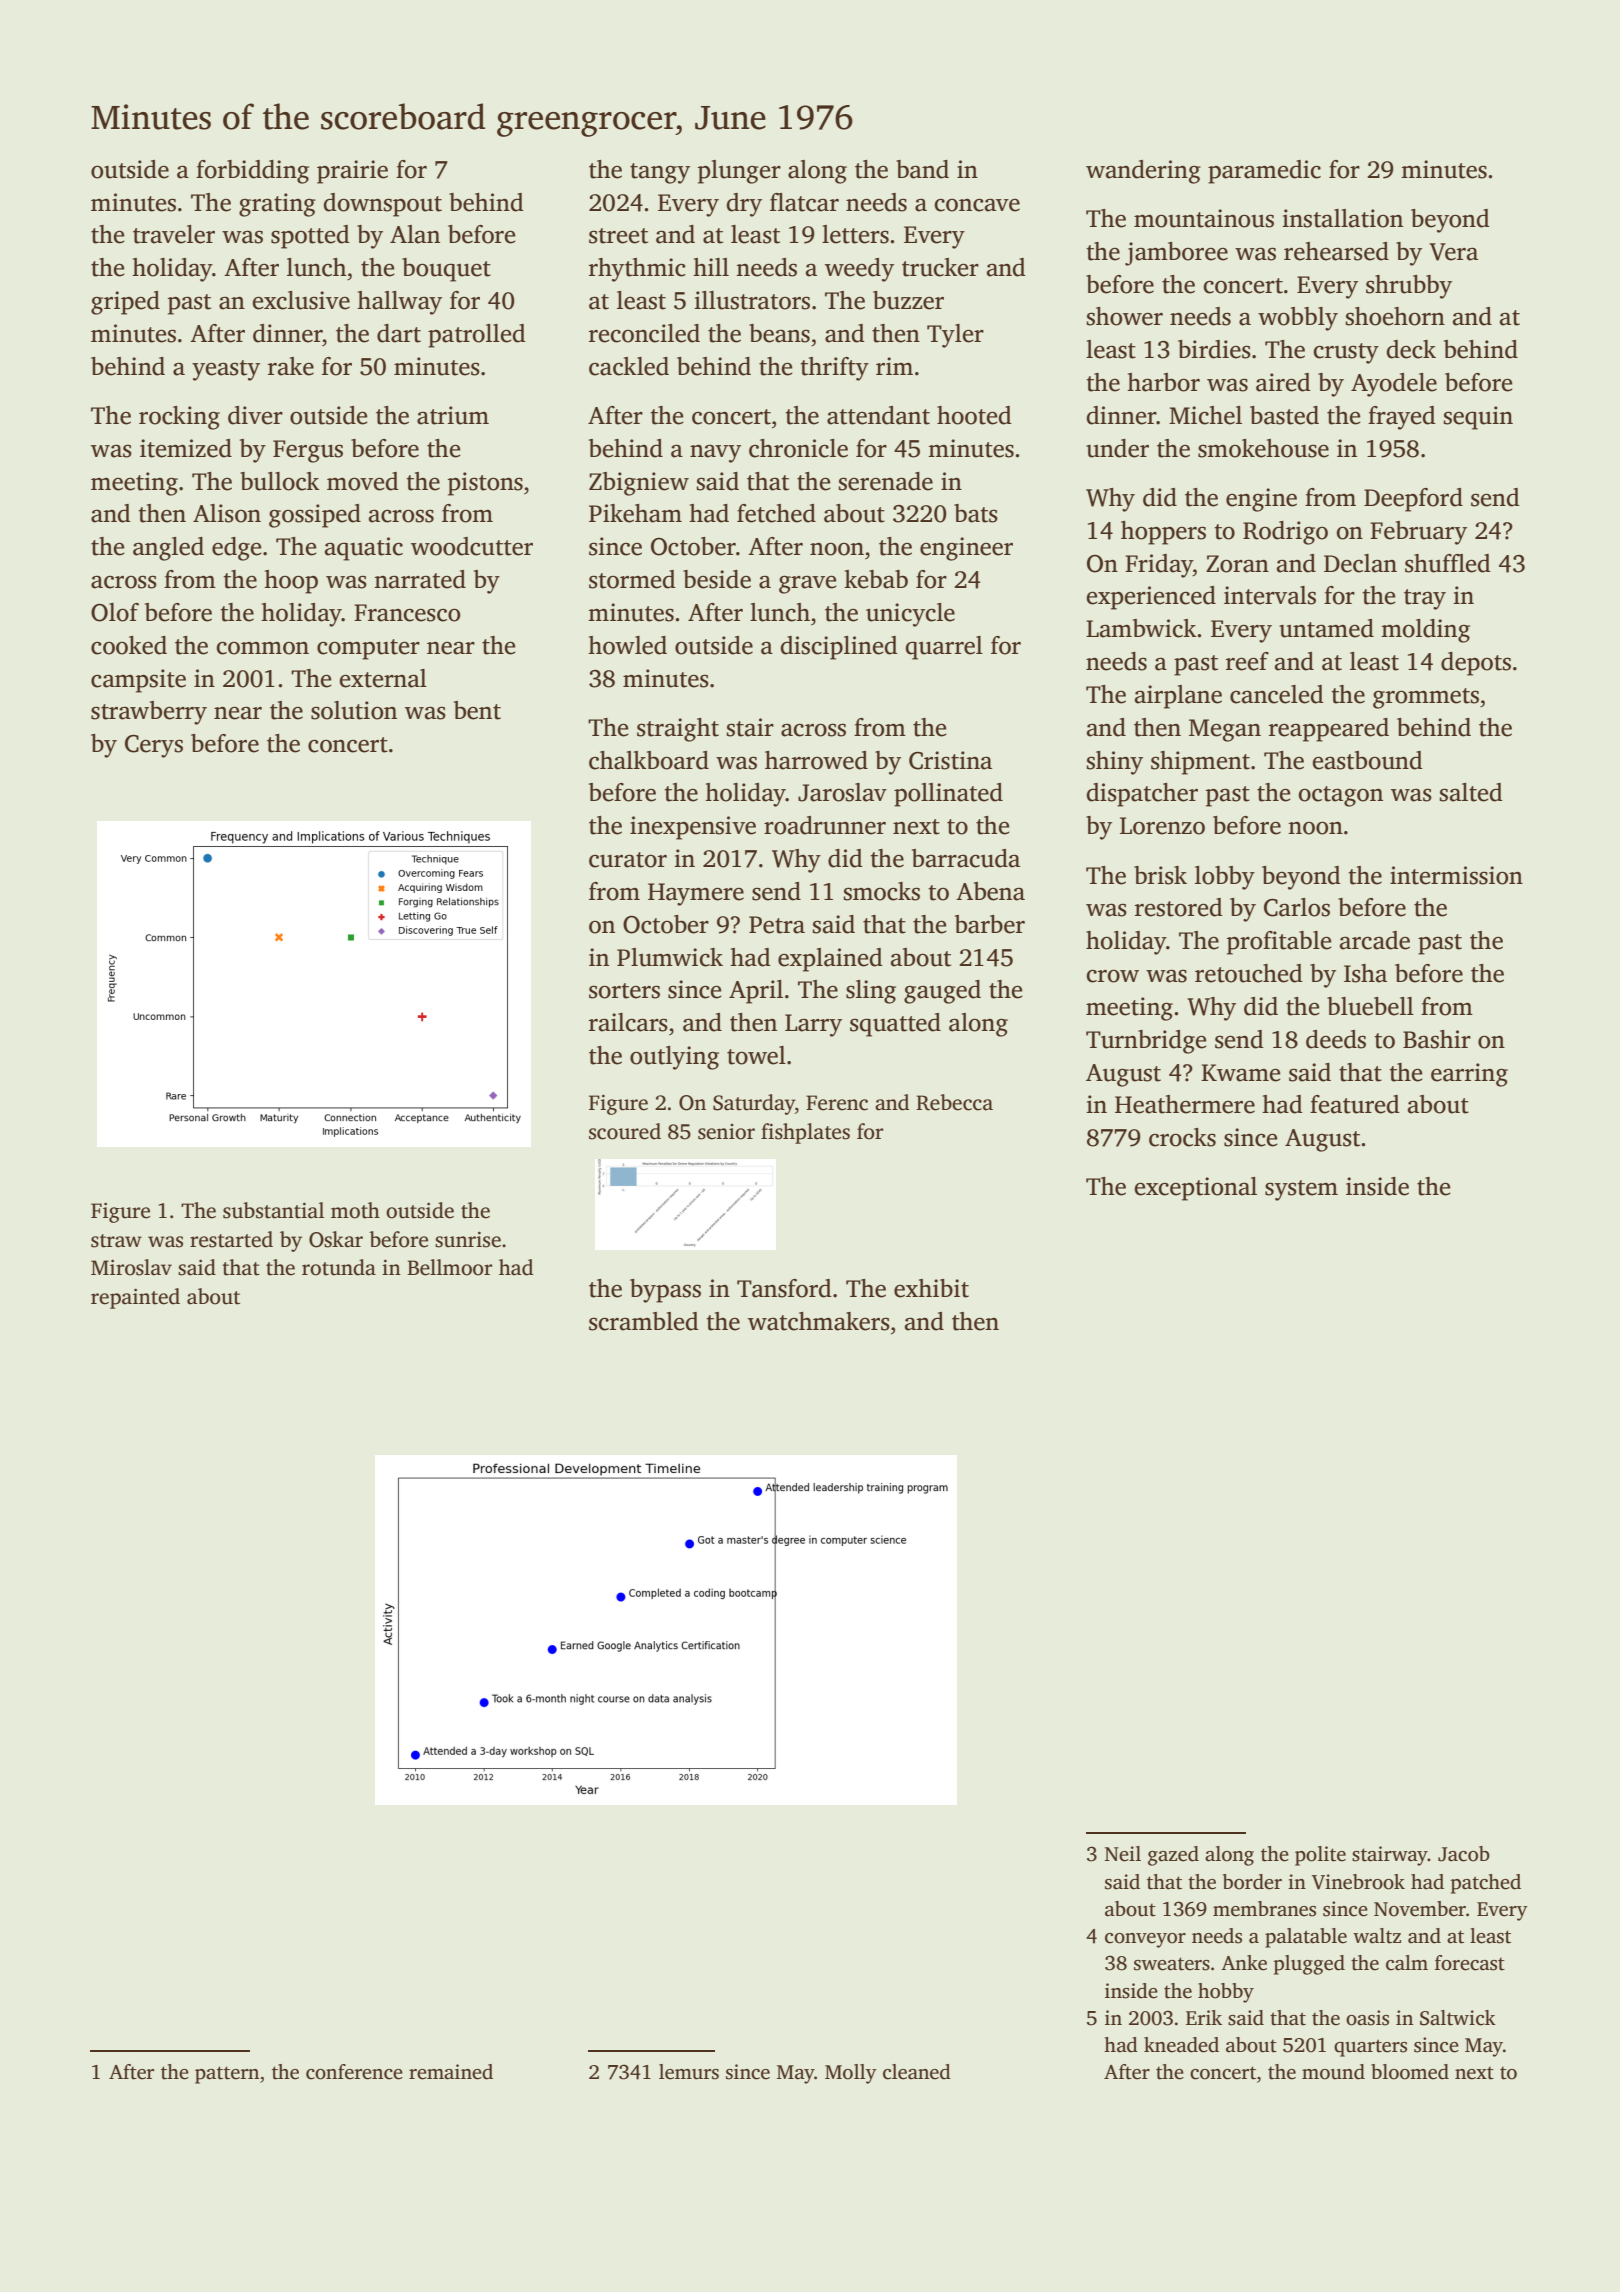 The width and height of the screenshot is (1620, 2292). Describe the element at coordinates (131, 1267) in the screenshot. I see `Miroslav` at that location.
